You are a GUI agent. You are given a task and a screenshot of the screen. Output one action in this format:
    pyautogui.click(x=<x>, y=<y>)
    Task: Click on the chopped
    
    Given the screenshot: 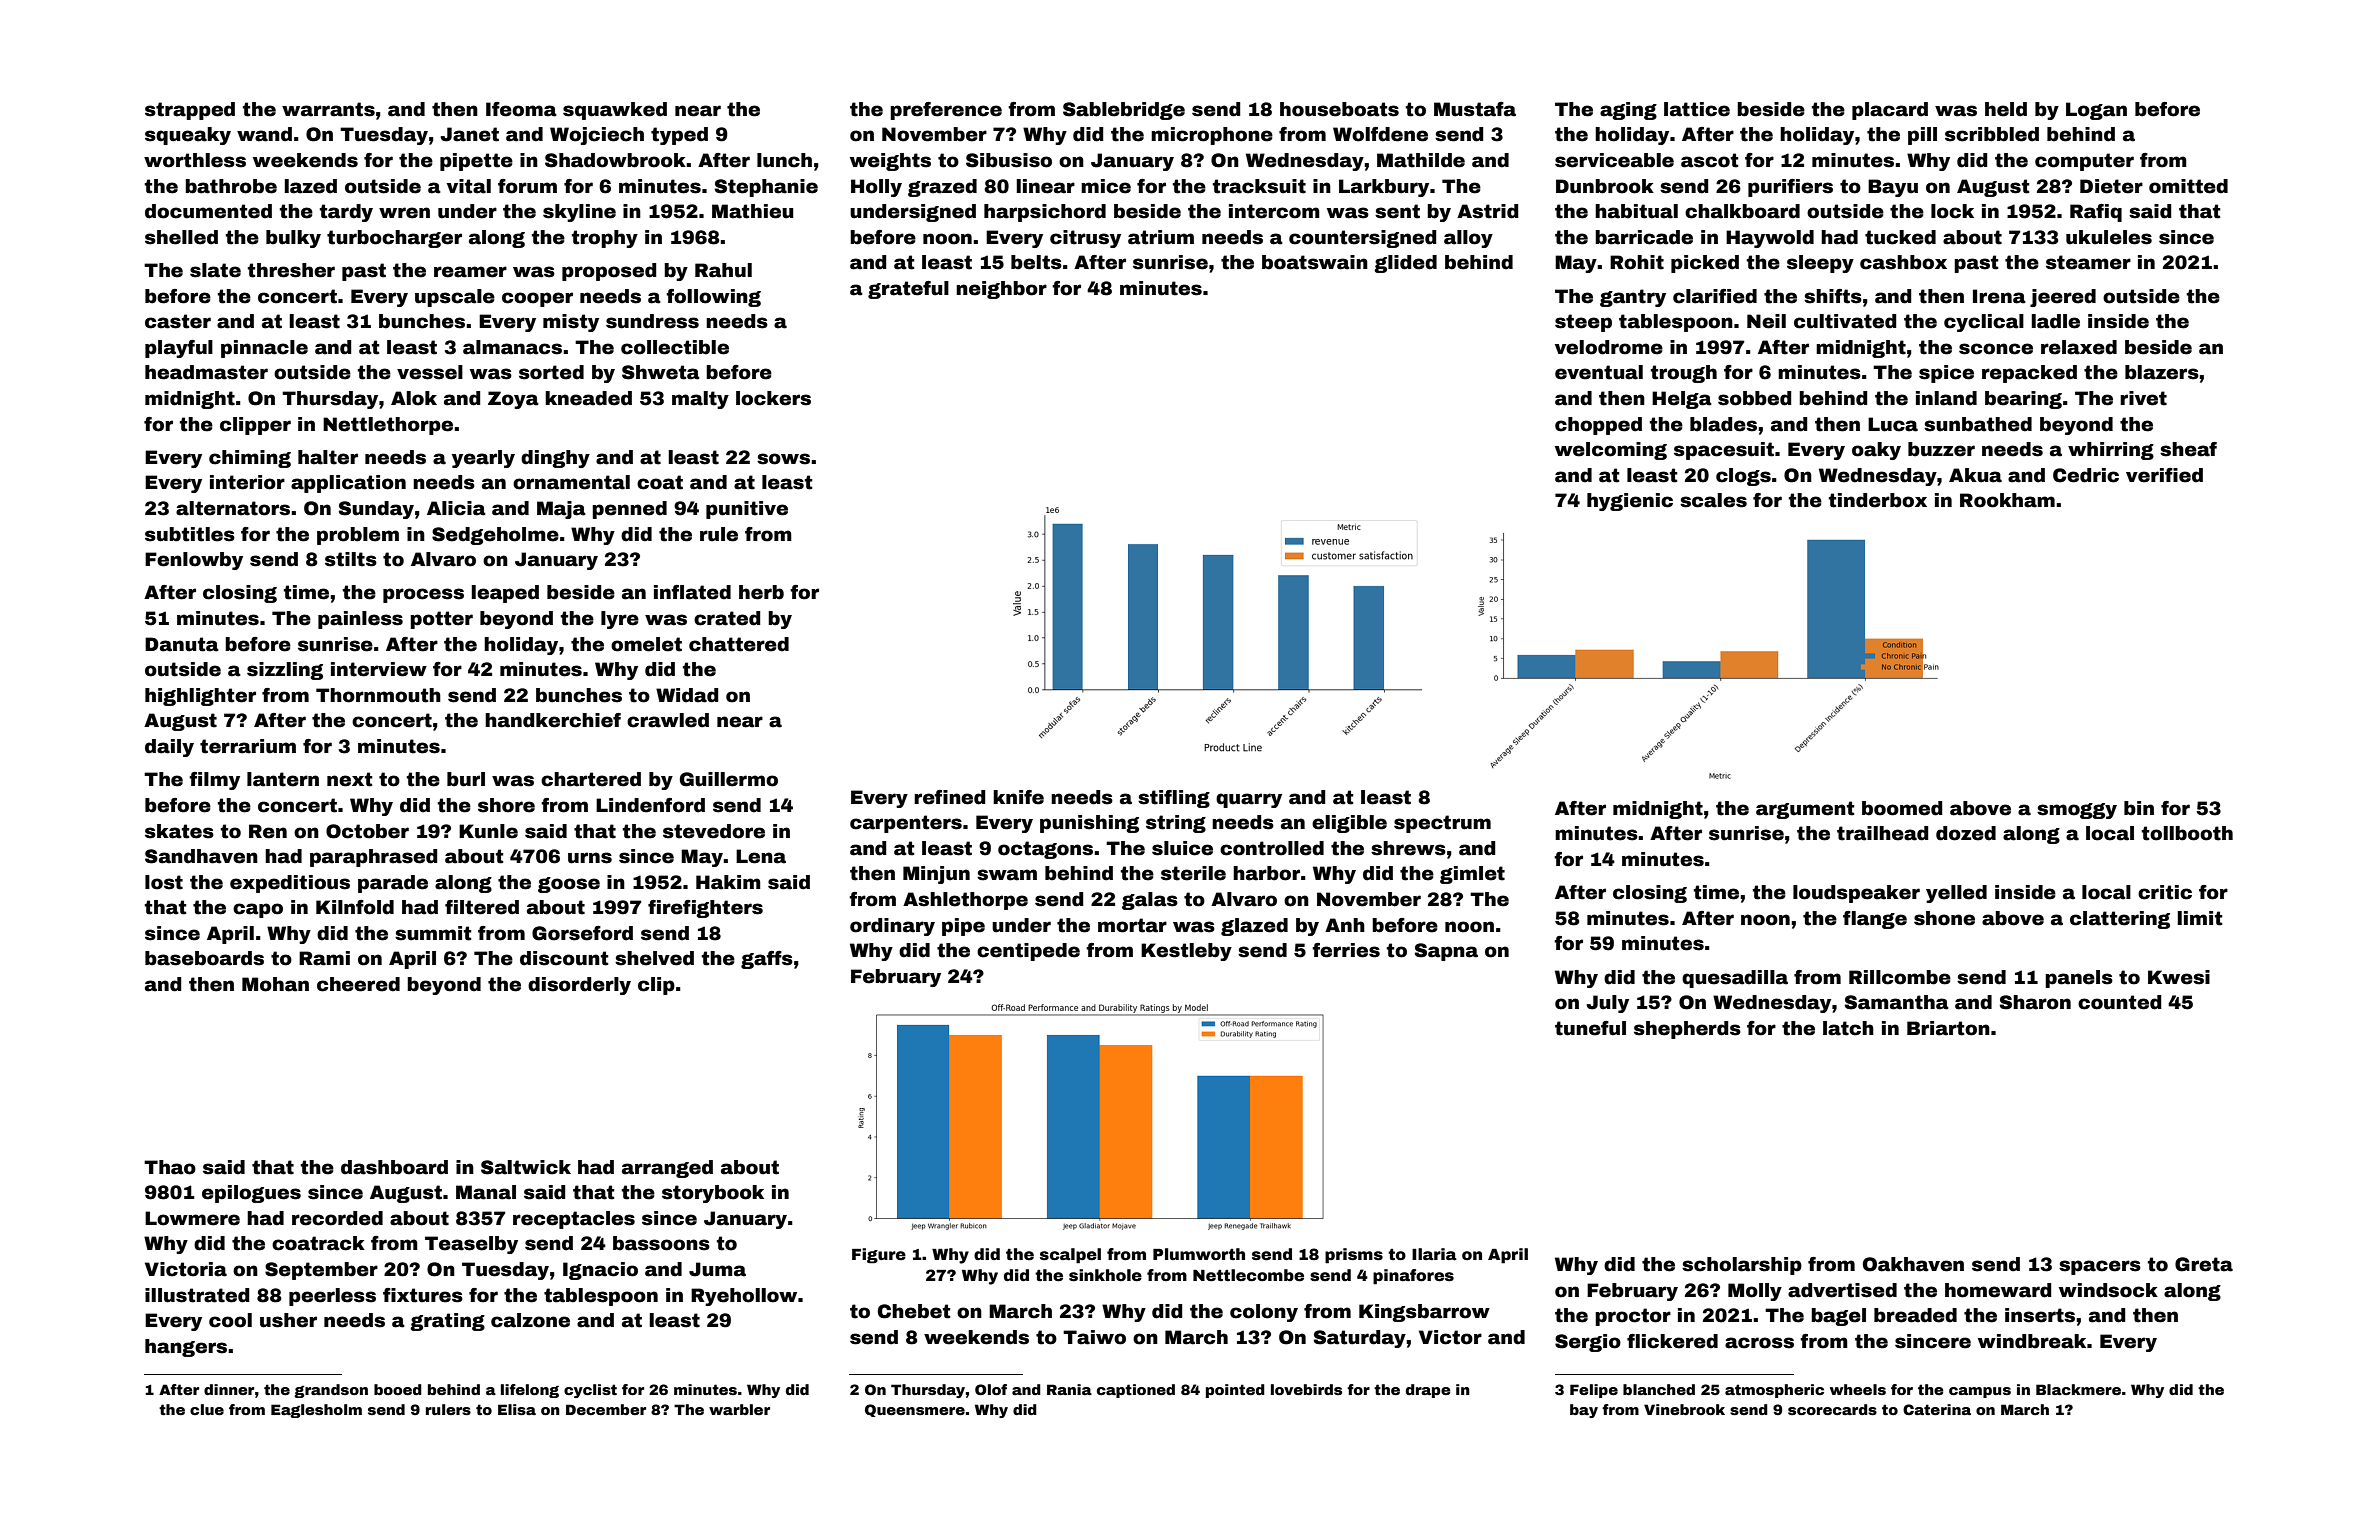 What is the action you would take?
    pyautogui.click(x=1598, y=426)
